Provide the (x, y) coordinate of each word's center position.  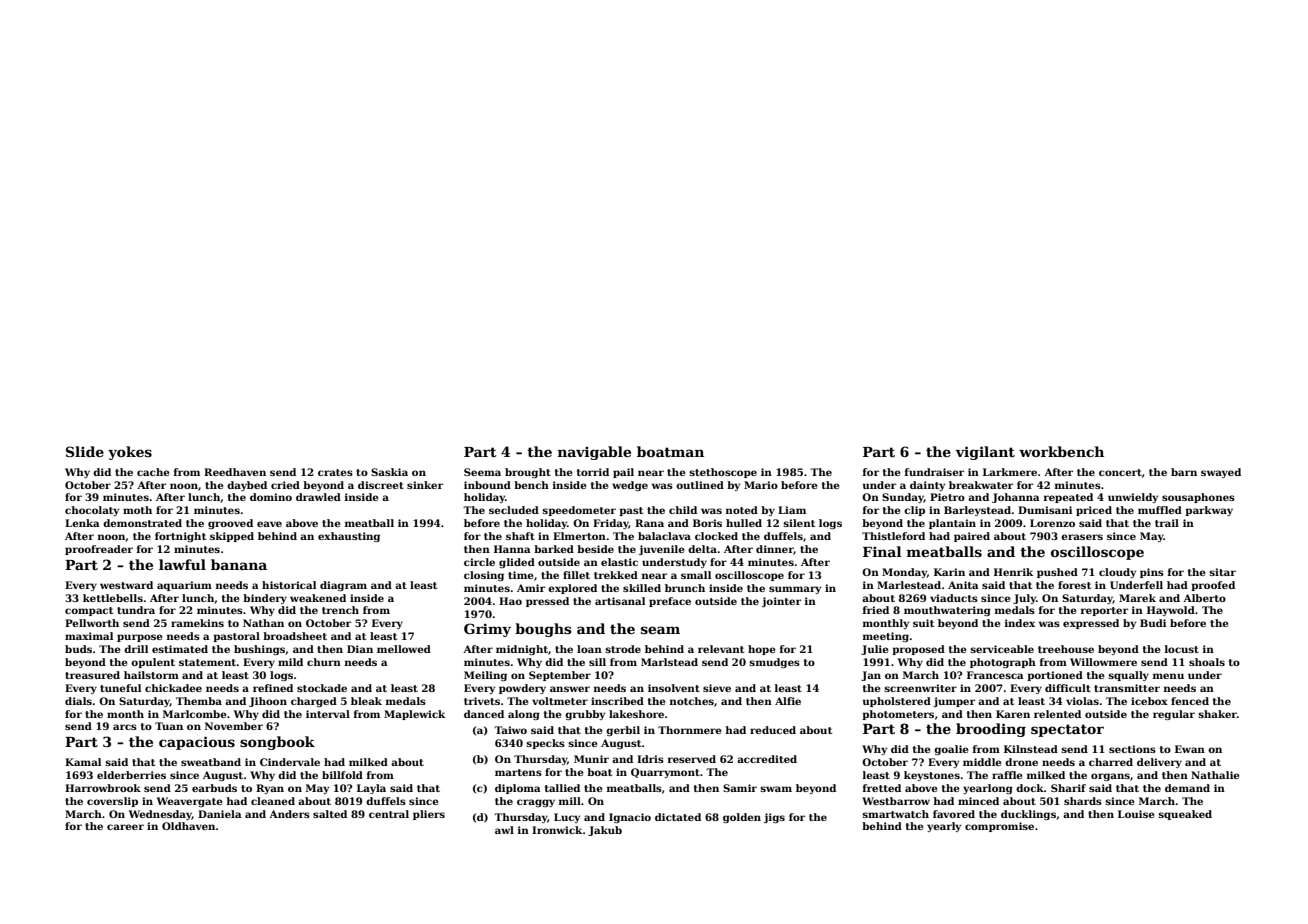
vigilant (985, 453)
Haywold (1171, 611)
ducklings (1028, 815)
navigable (594, 453)
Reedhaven (235, 472)
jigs (774, 818)
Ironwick (557, 830)
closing (484, 576)
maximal (89, 636)
